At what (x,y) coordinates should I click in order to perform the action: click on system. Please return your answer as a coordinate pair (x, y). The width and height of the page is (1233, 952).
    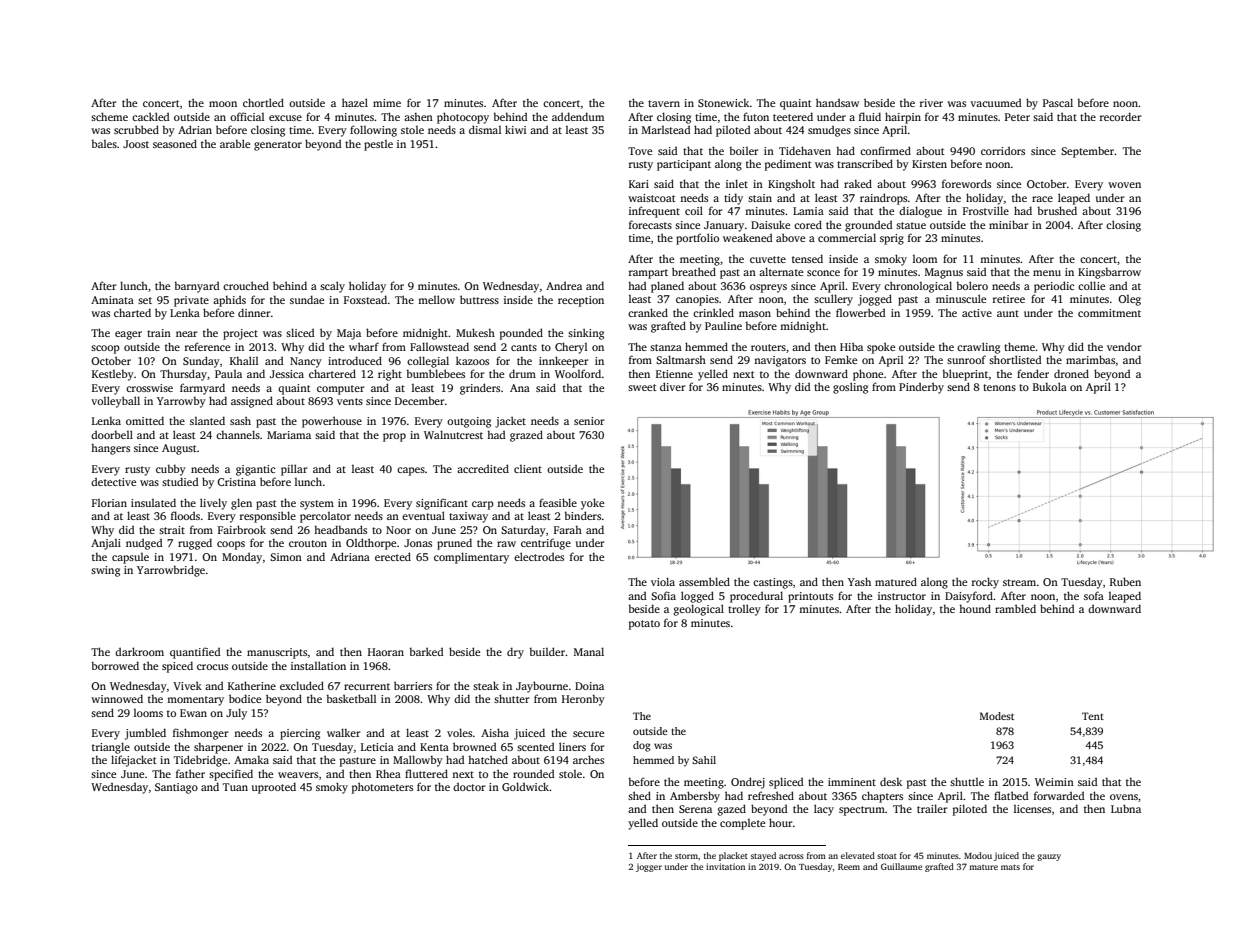
    Looking at the image, I should click on (317, 505).
